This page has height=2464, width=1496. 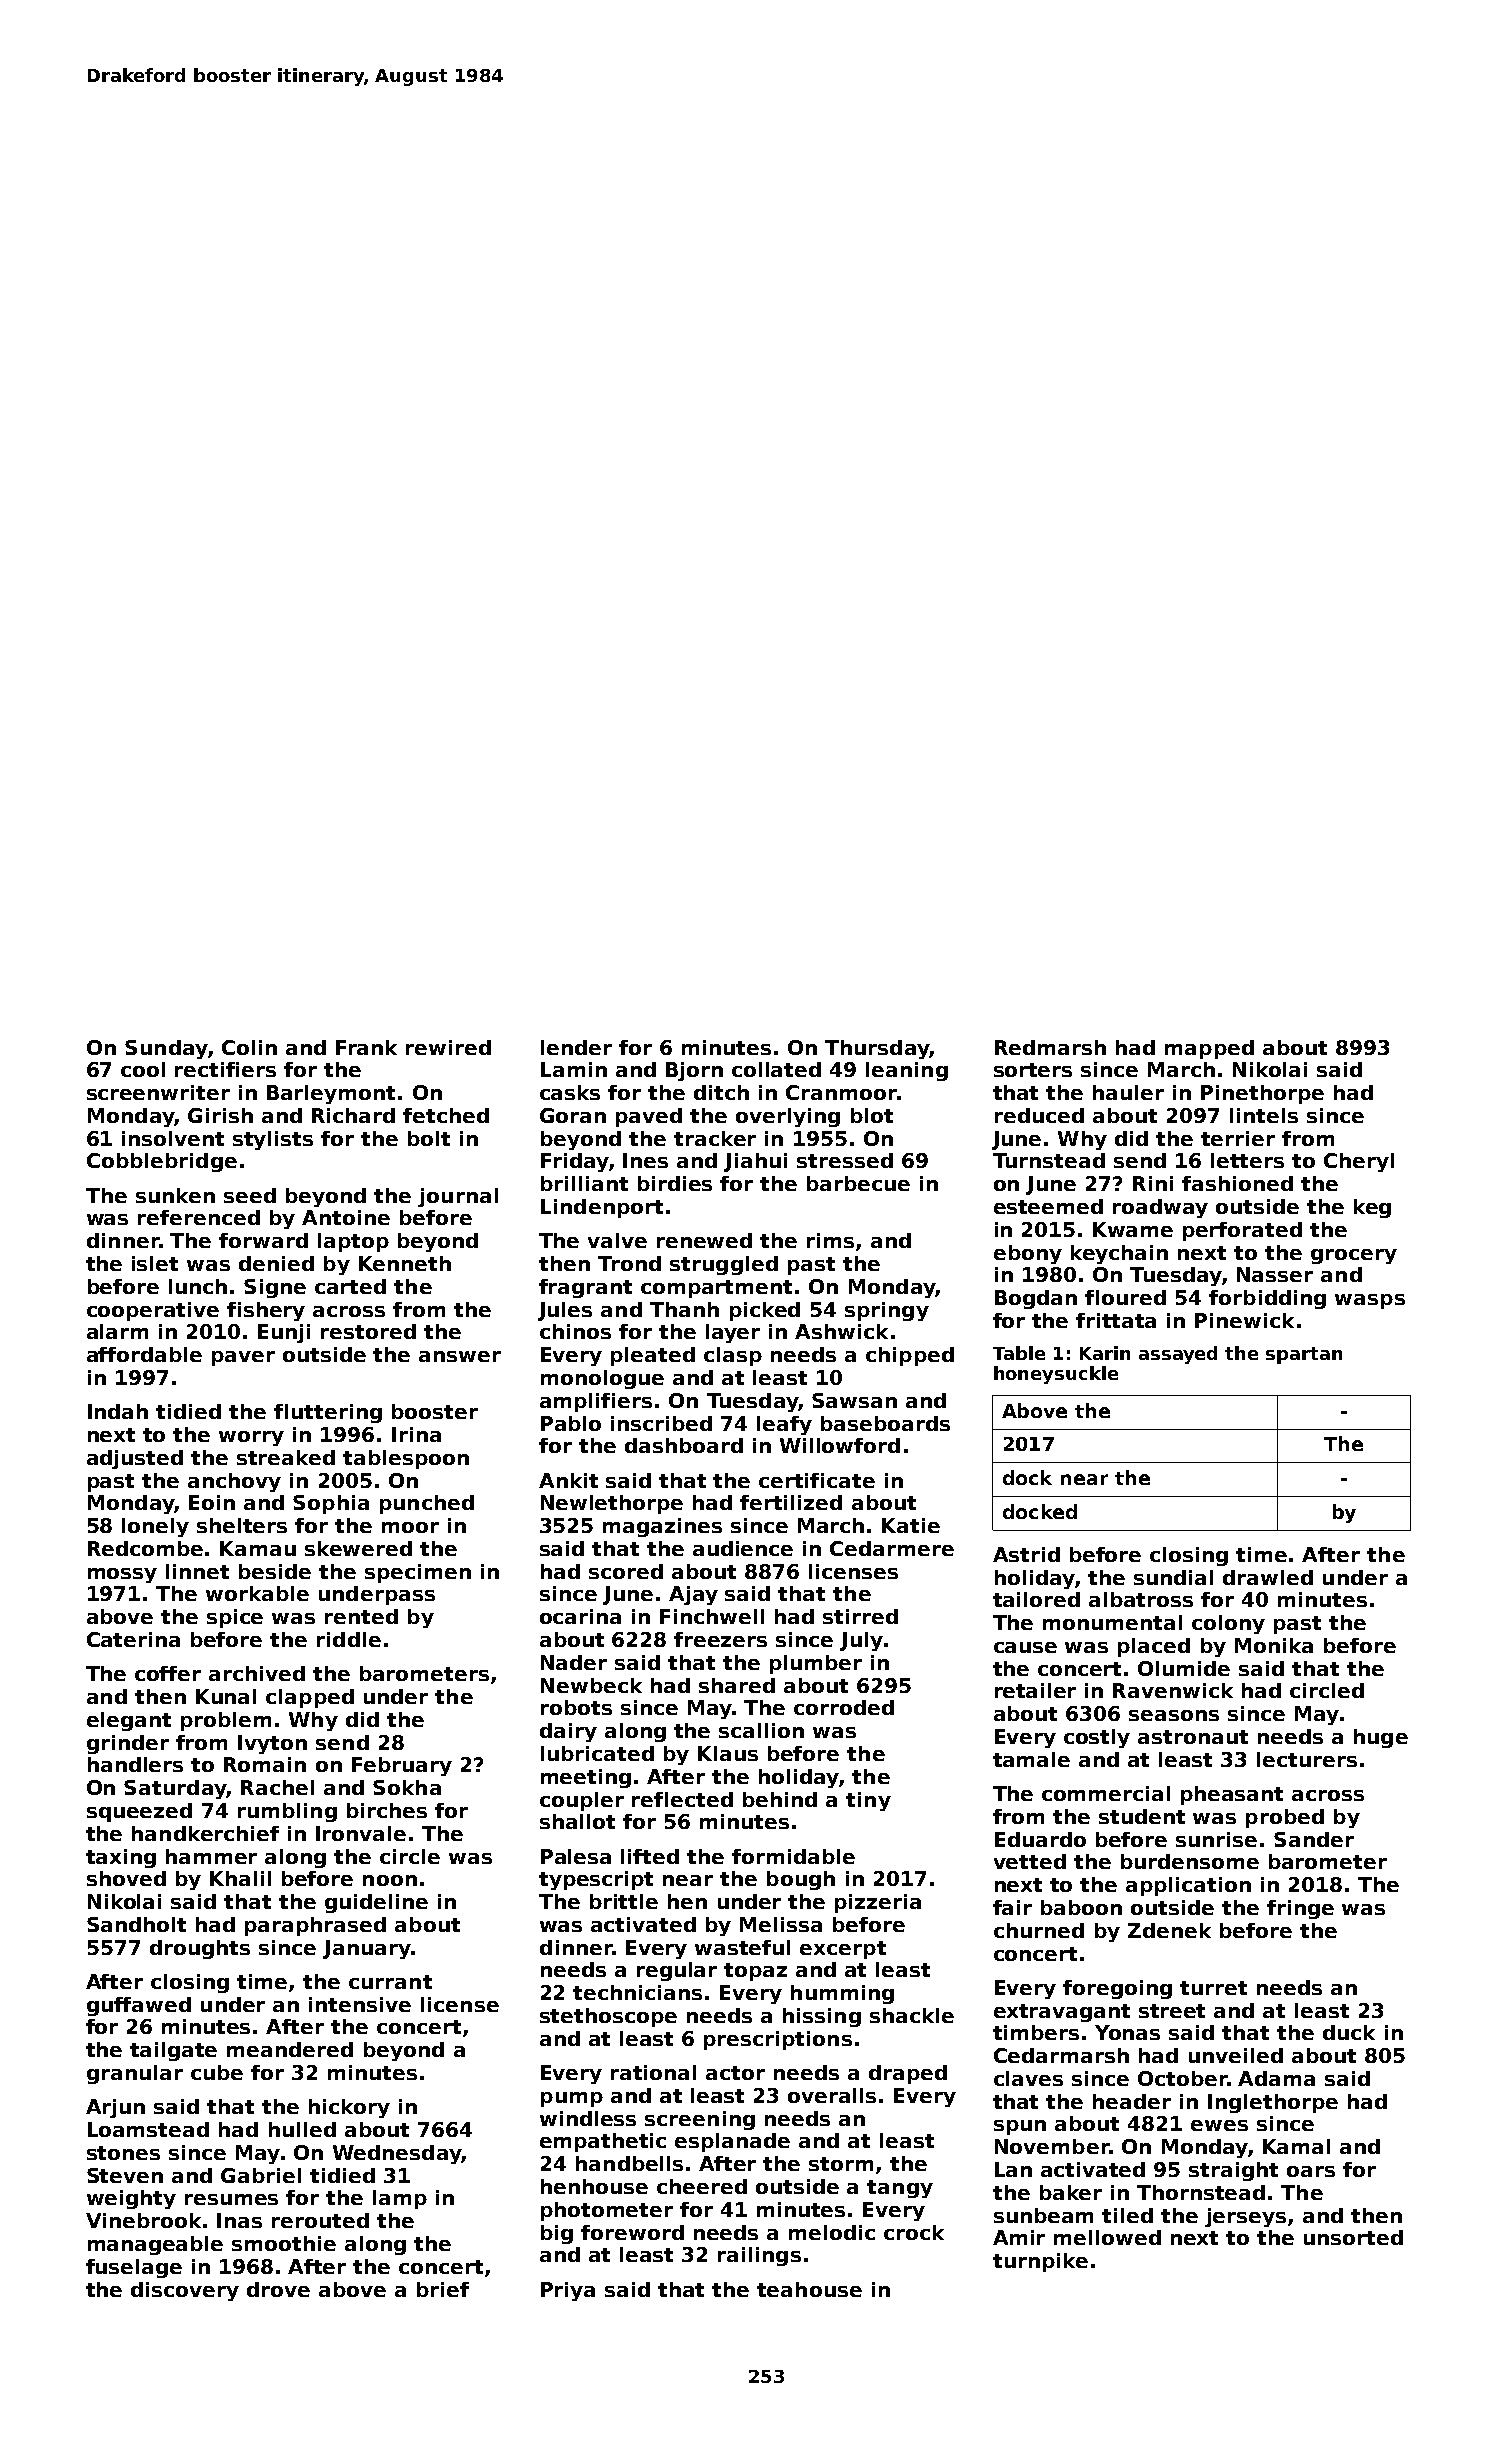 I want to click on Thursday, so click(x=877, y=1049).
